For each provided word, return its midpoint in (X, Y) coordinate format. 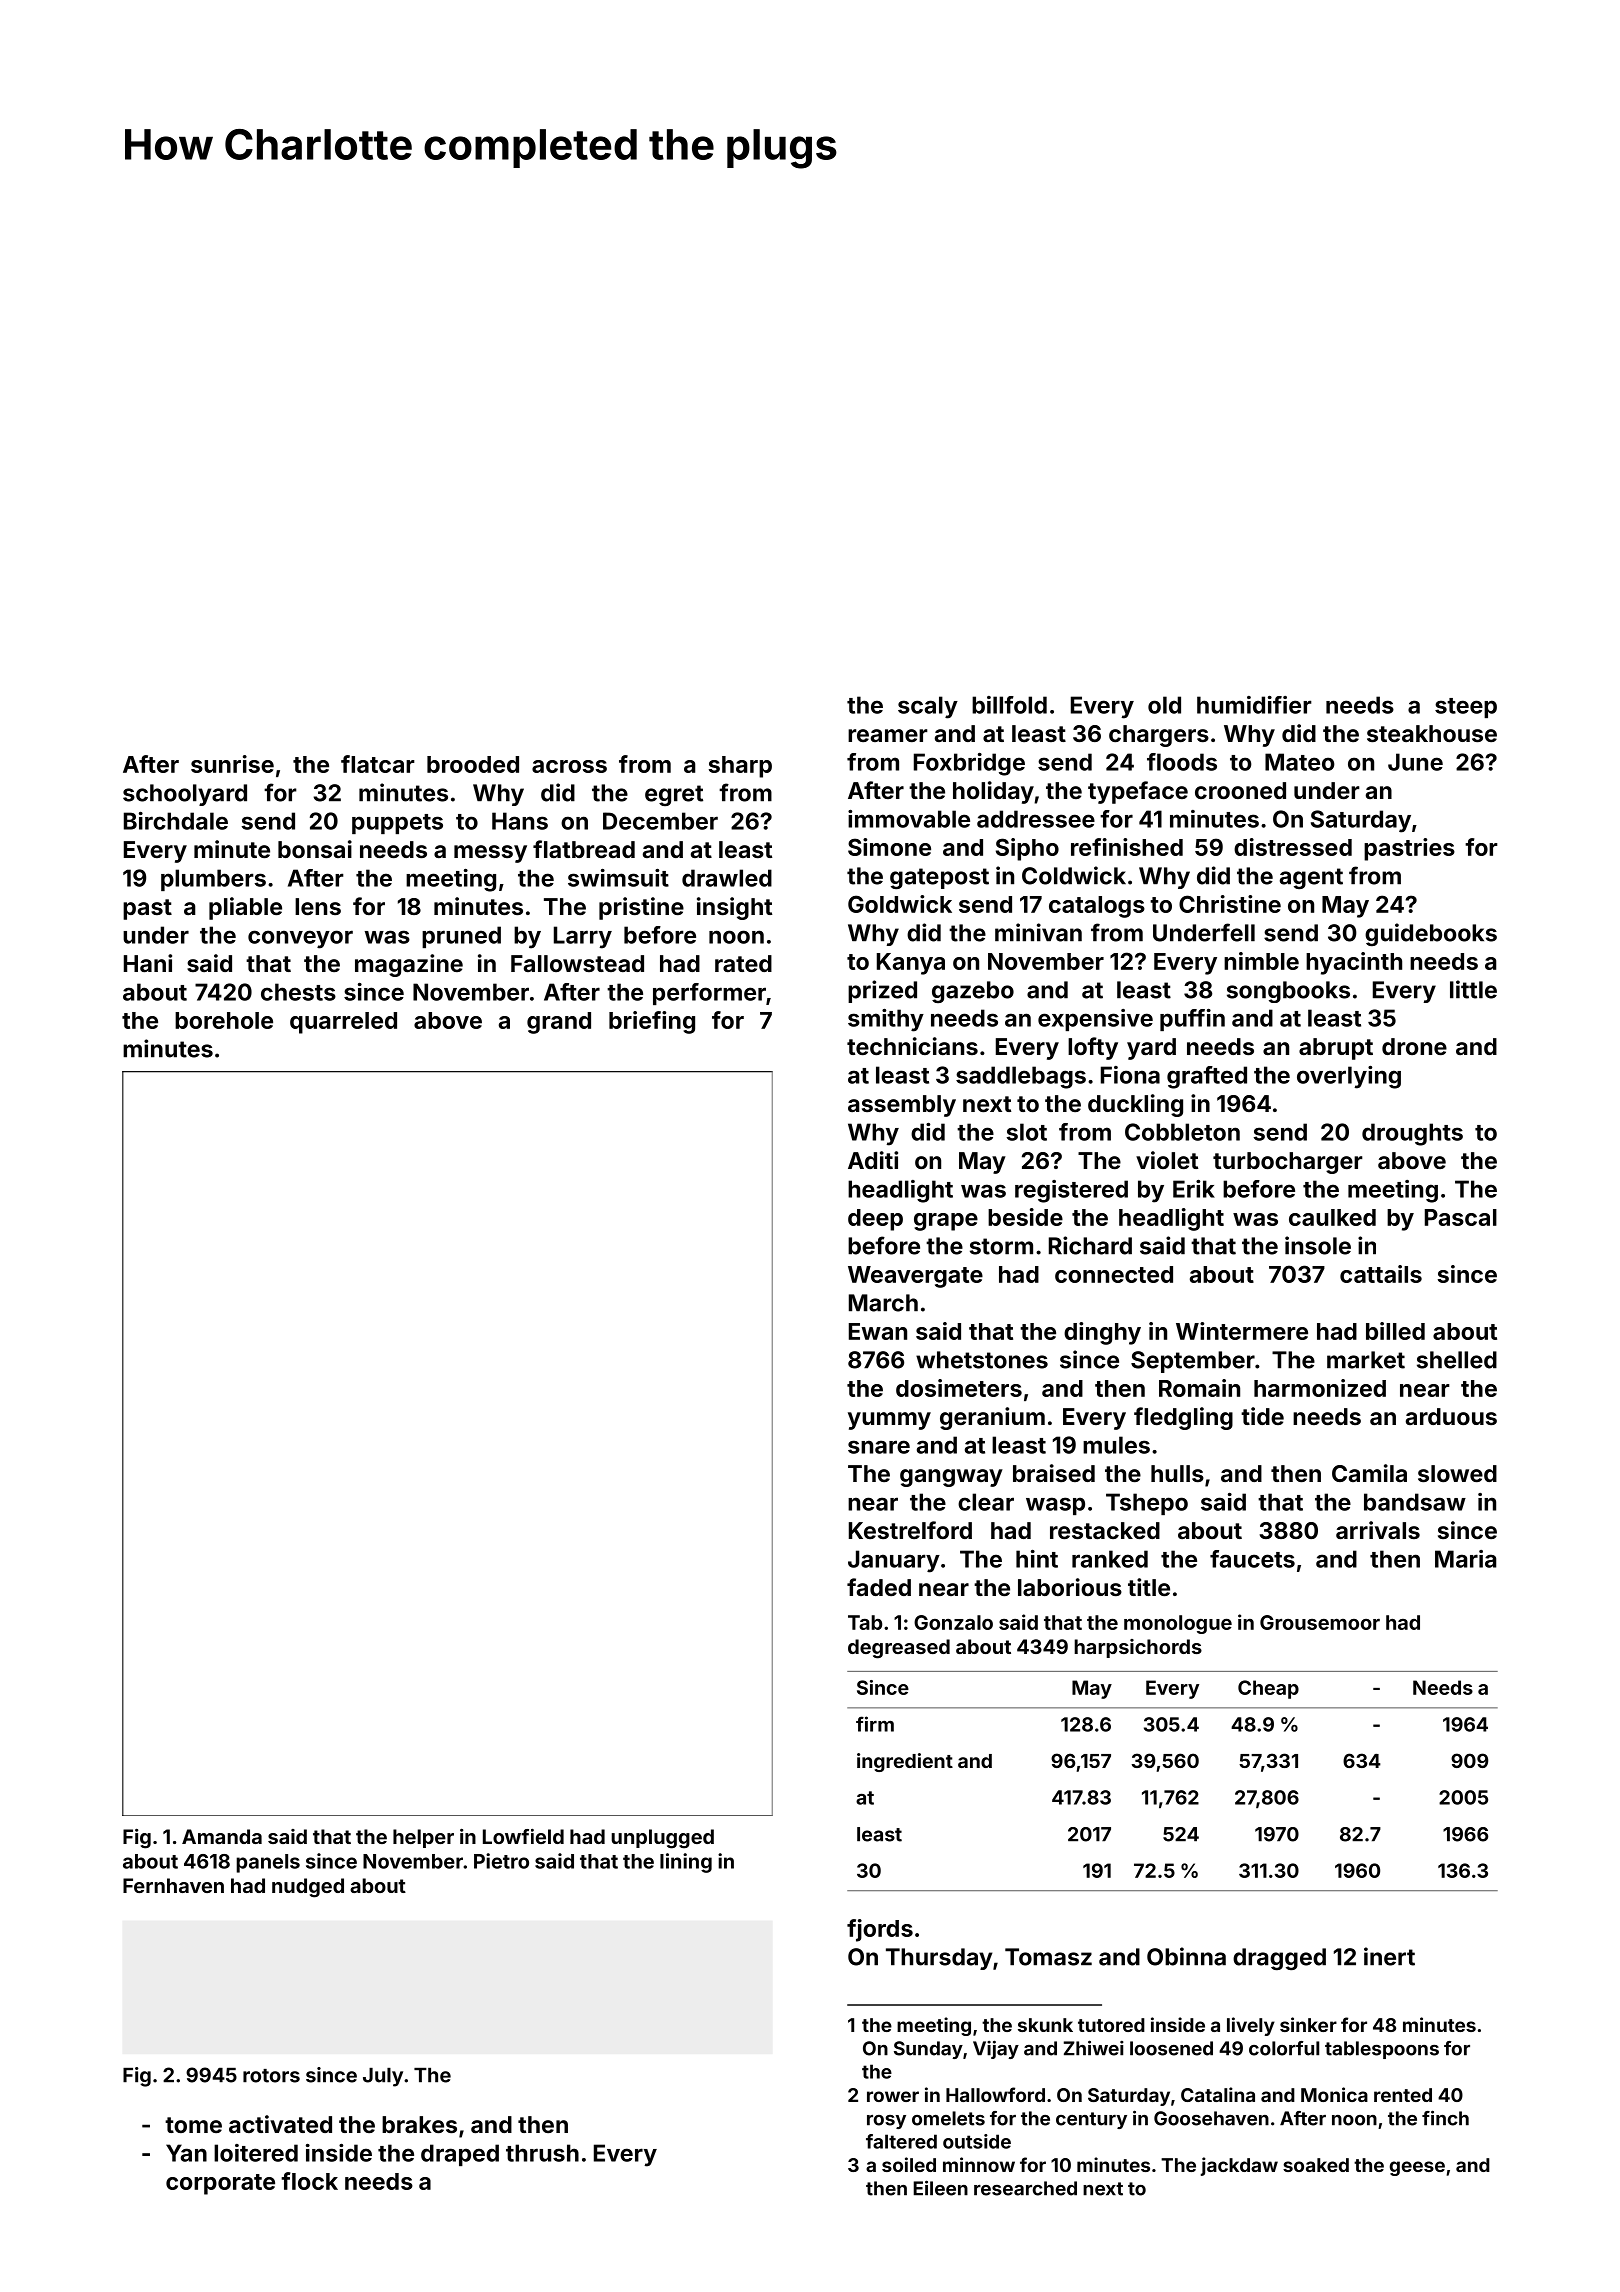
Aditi (873, 1160)
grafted (1207, 1077)
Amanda (222, 1836)
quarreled (343, 1023)
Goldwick (900, 904)
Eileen (940, 2188)
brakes (419, 2124)
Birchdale (176, 821)
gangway (951, 1478)
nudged (308, 1888)
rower (893, 2096)
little (1473, 989)
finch (1445, 2118)
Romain (1199, 1388)
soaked (1316, 2165)
